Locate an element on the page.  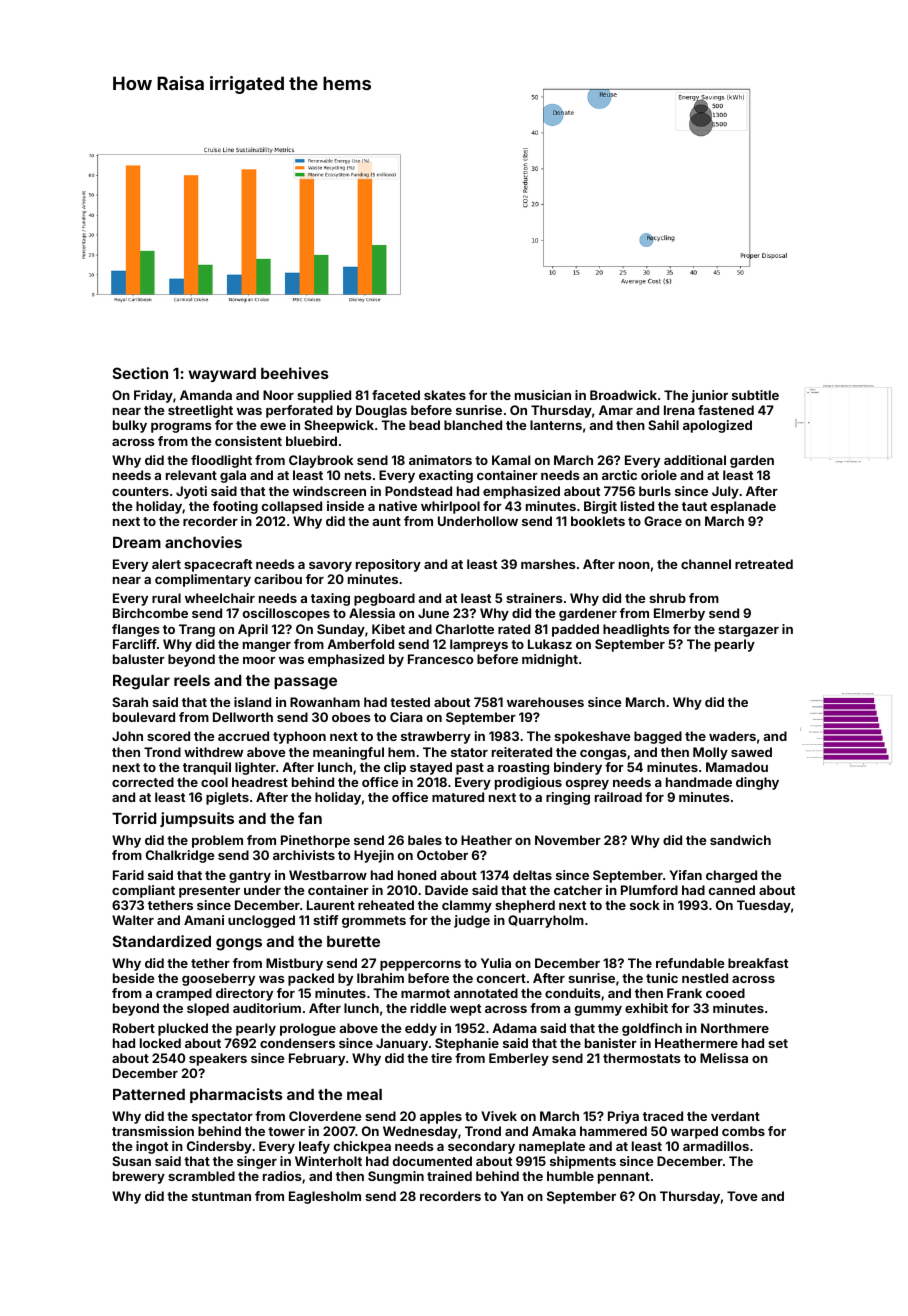
faceted is located at coordinates (396, 395).
